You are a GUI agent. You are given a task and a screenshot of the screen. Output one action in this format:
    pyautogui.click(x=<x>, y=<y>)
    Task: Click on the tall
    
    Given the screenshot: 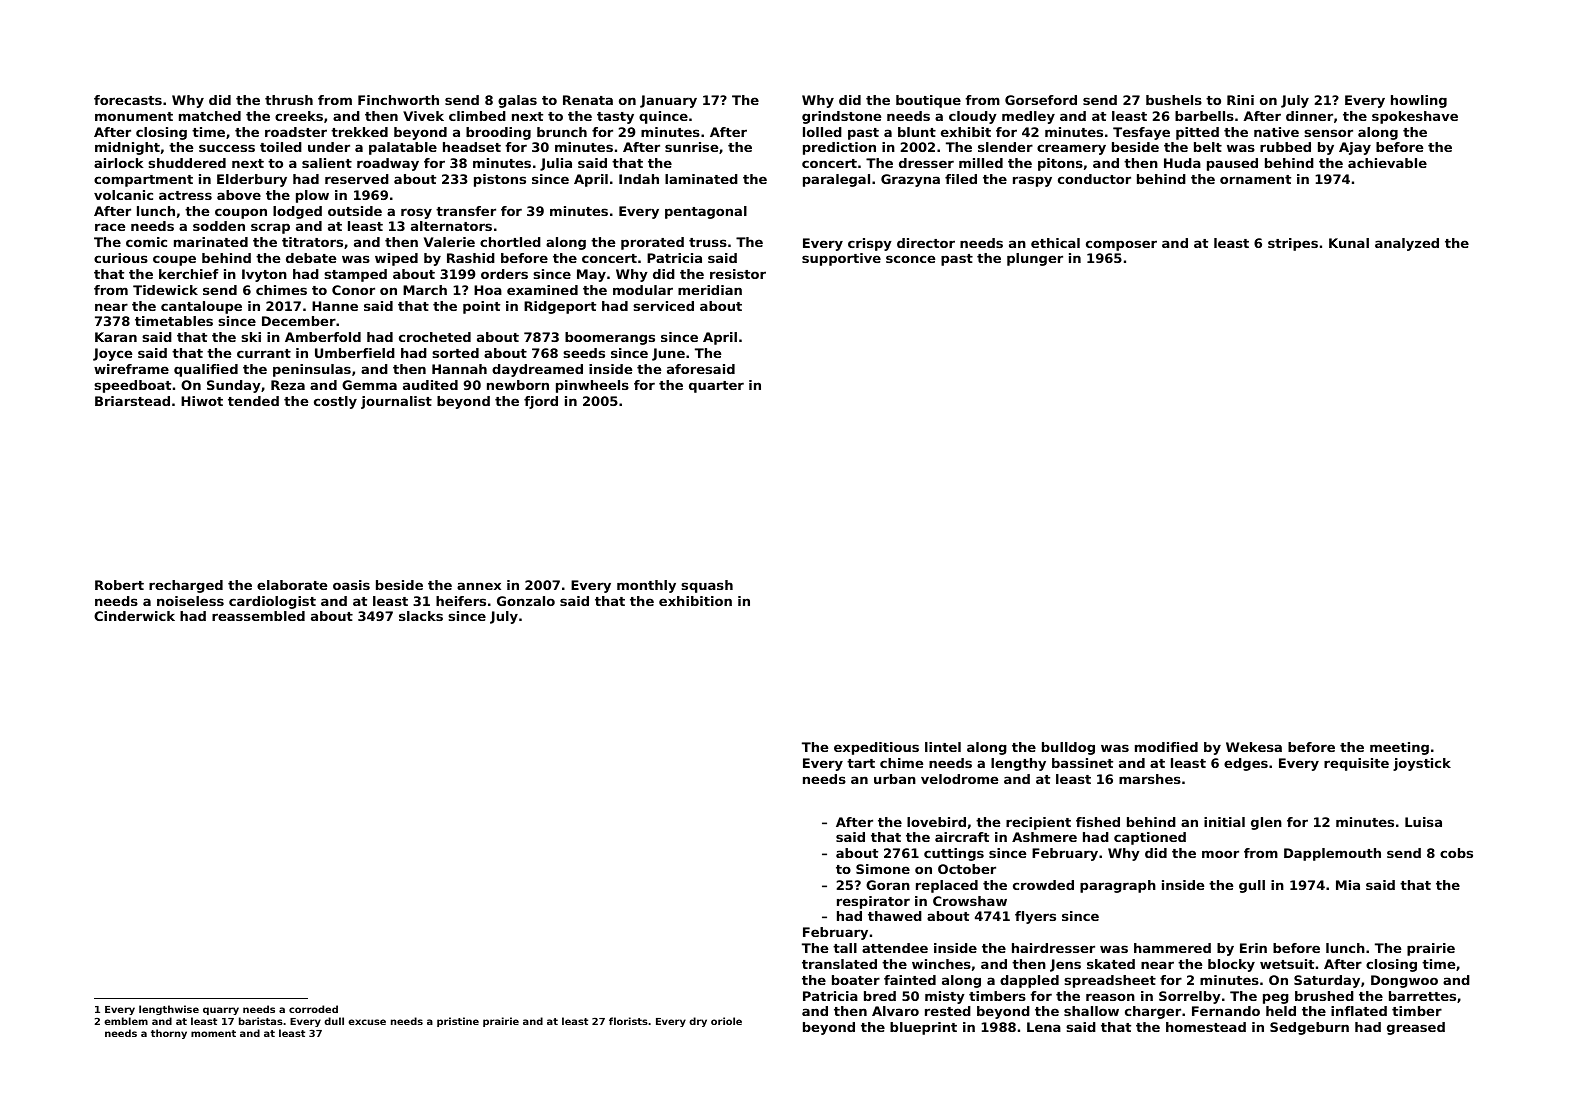 What is the action you would take?
    pyautogui.click(x=845, y=948)
